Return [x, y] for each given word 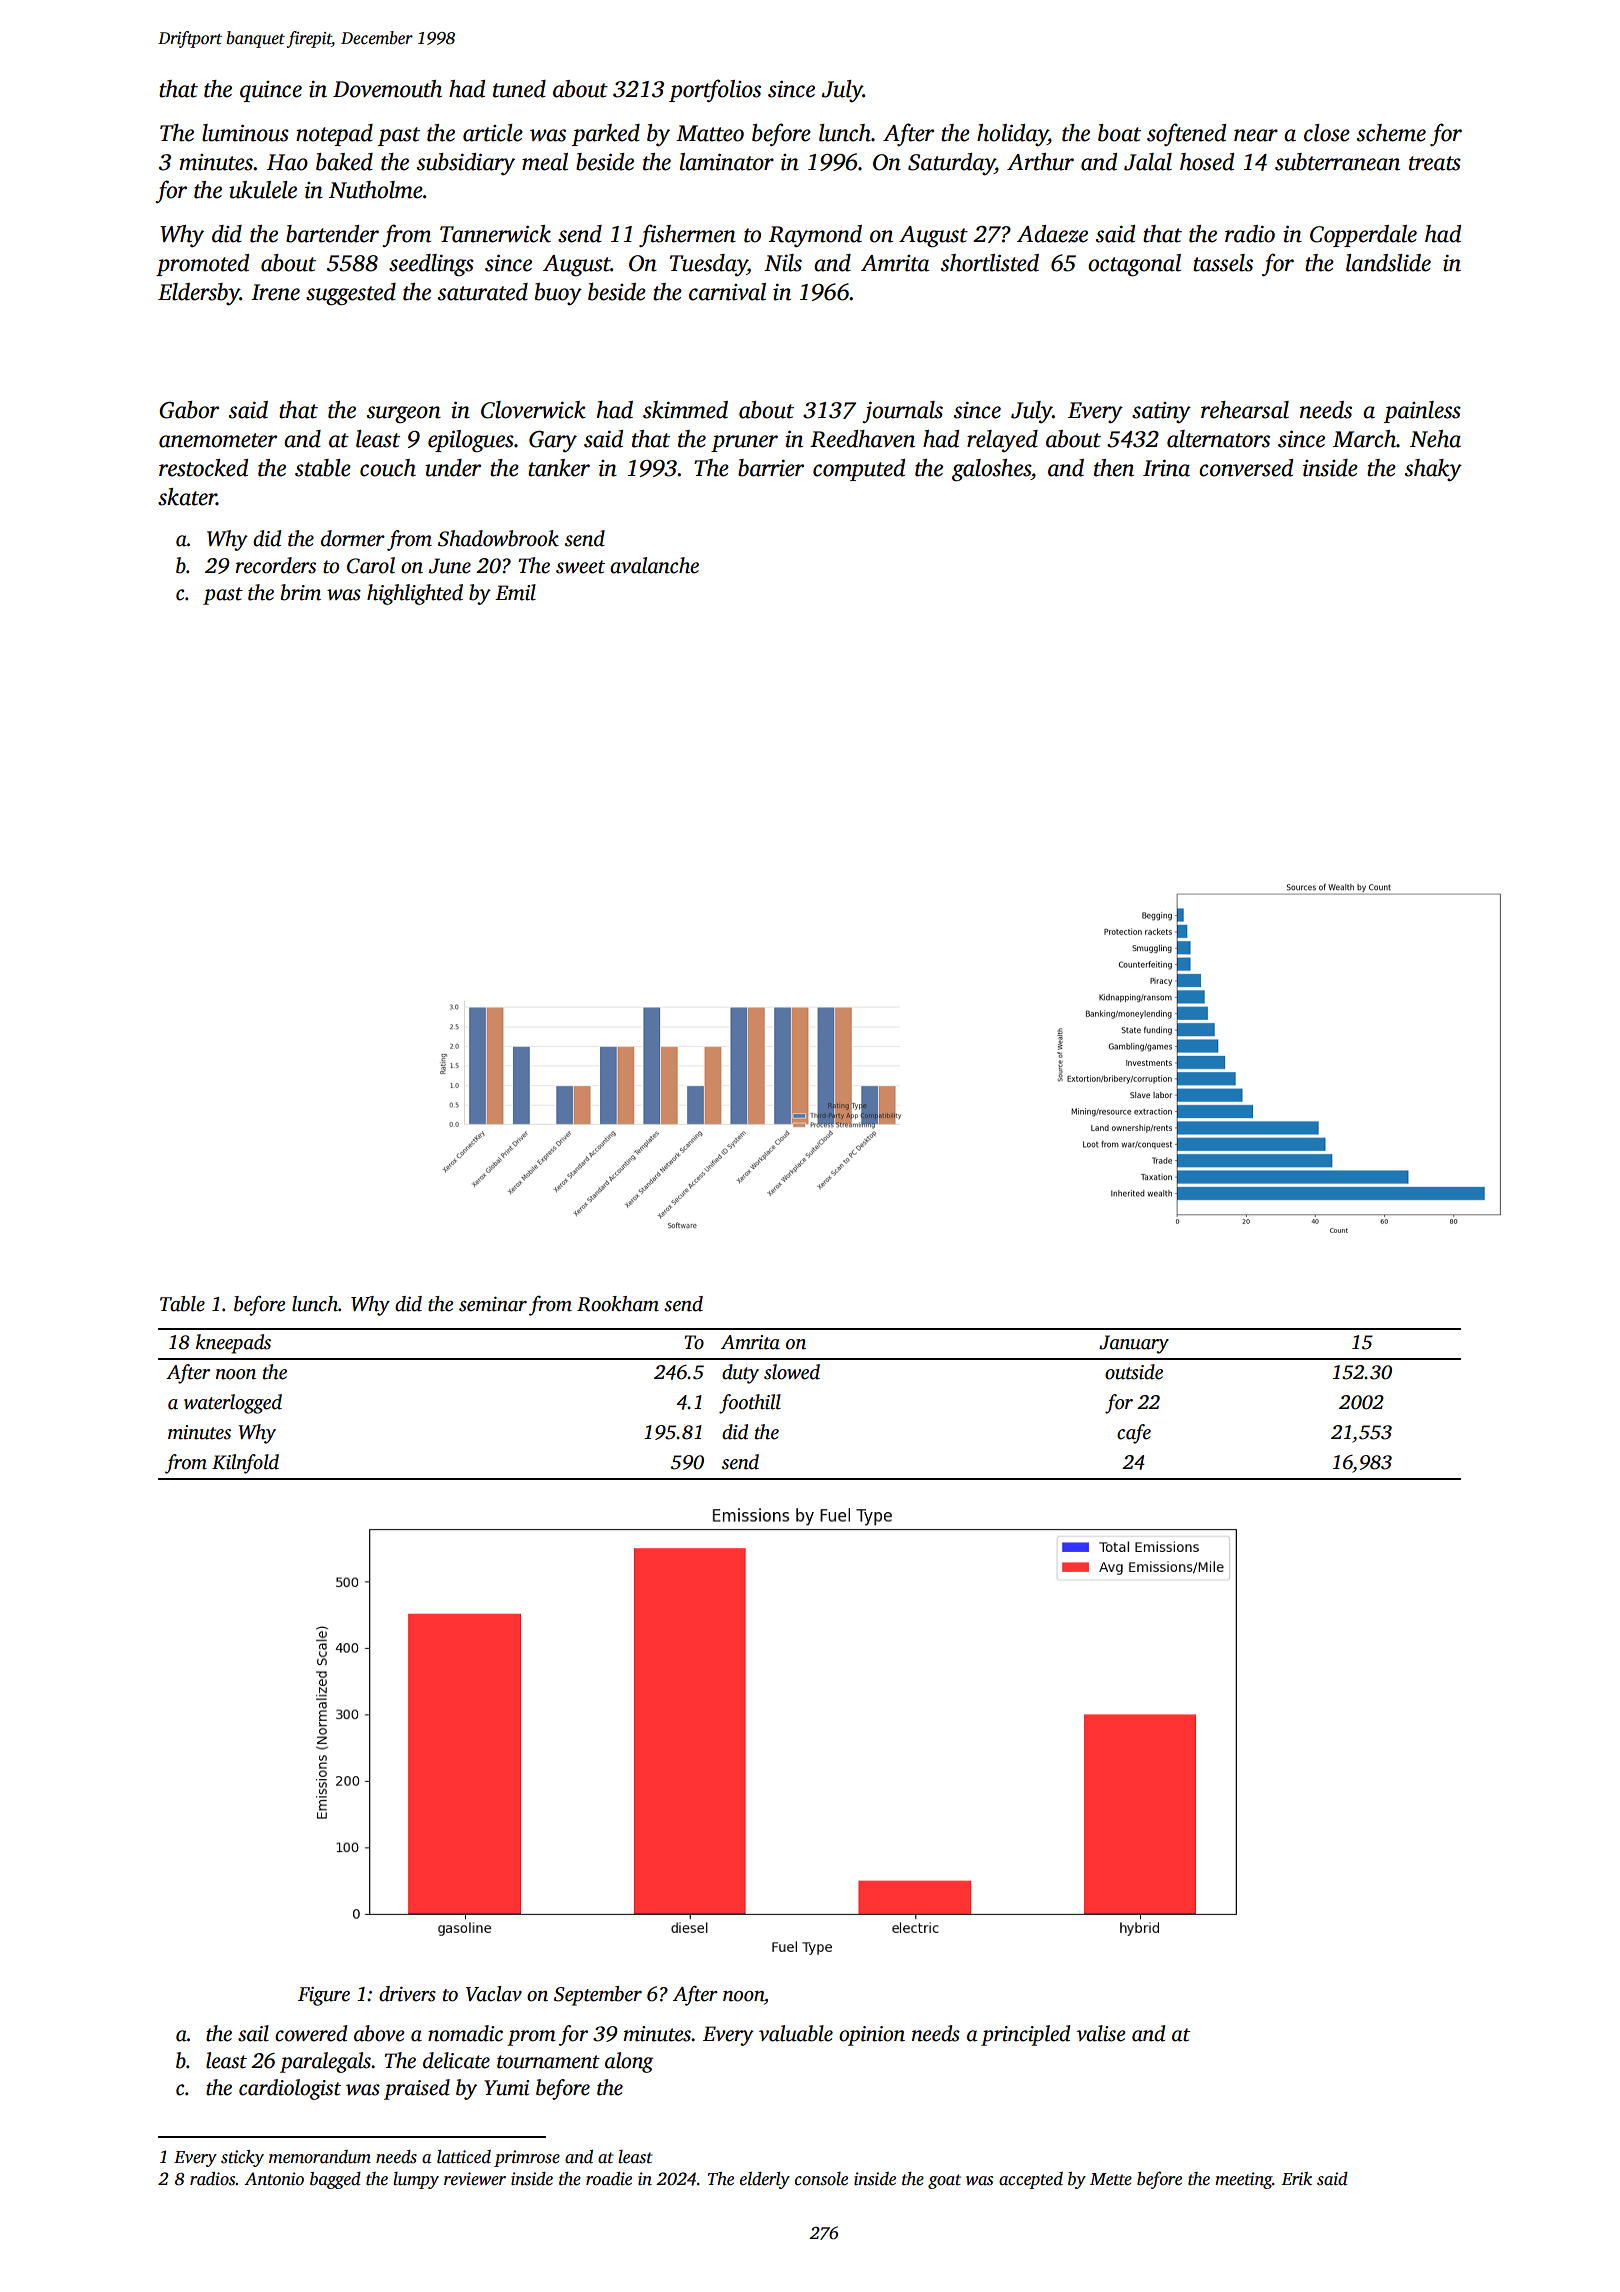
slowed [792, 1372]
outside [1134, 1372]
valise [1101, 2033]
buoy [558, 294]
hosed [1207, 162]
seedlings [431, 265]
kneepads [233, 1344]
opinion [872, 2036]
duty [740, 1374]
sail [253, 2033]
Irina [1166, 468]
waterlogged [233, 1404]
